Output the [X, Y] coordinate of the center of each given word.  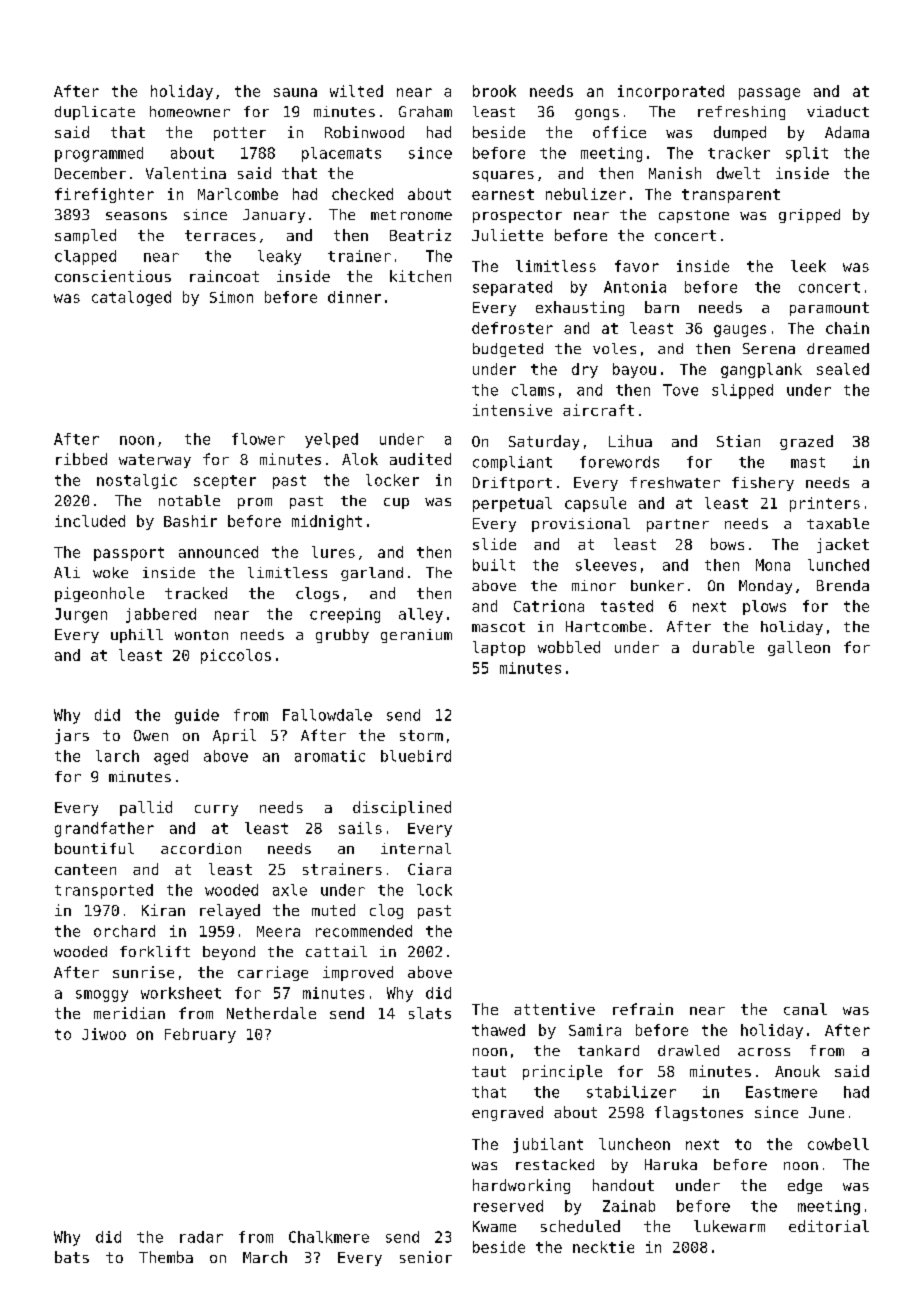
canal [805, 1009]
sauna [295, 92]
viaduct [838, 111]
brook [494, 91]
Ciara [429, 869]
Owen [151, 735]
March [265, 1257]
